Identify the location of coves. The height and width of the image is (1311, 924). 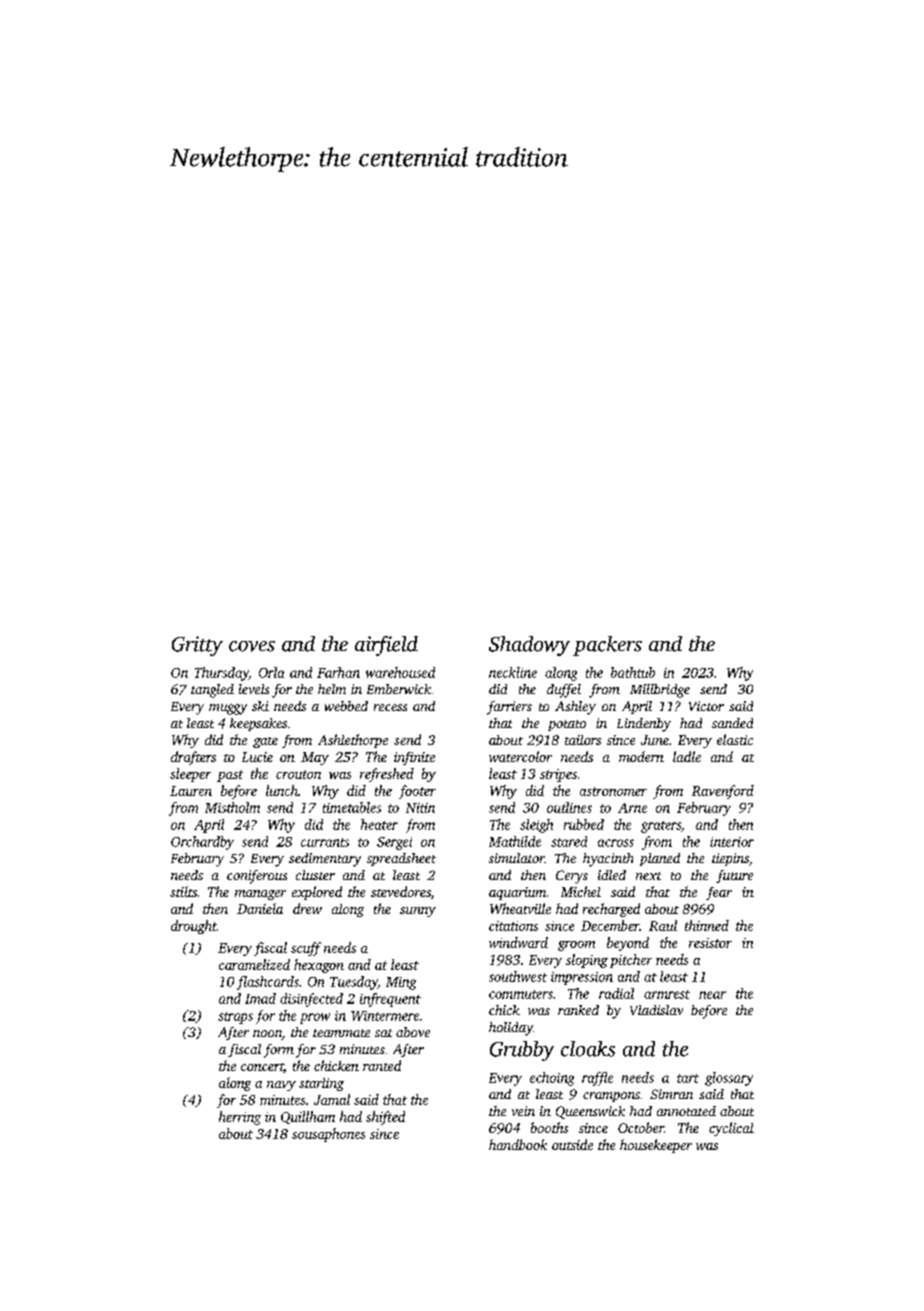
(252, 646).
